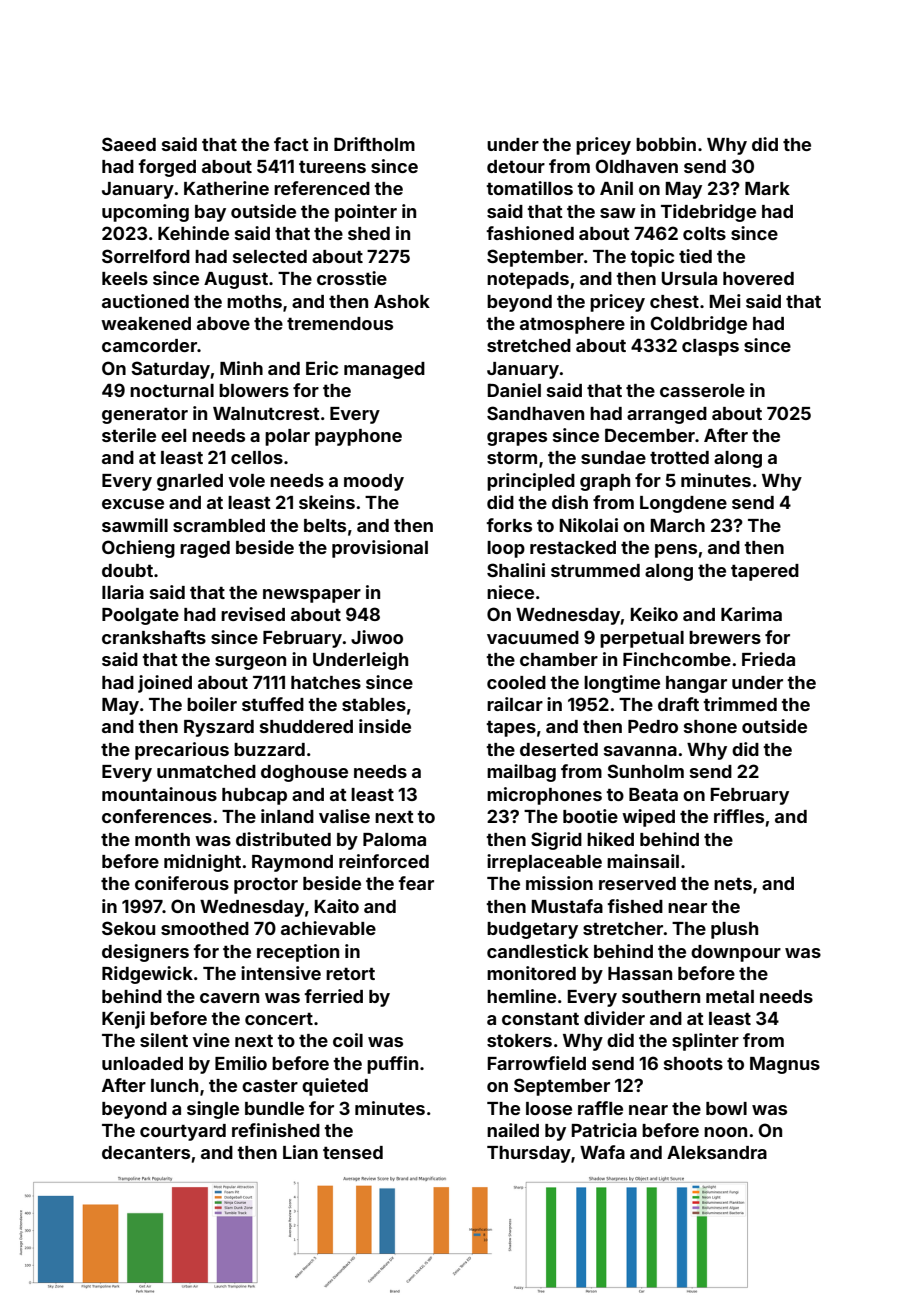 The width and height of the screenshot is (924, 1314). I want to click on pens, so click(676, 551).
